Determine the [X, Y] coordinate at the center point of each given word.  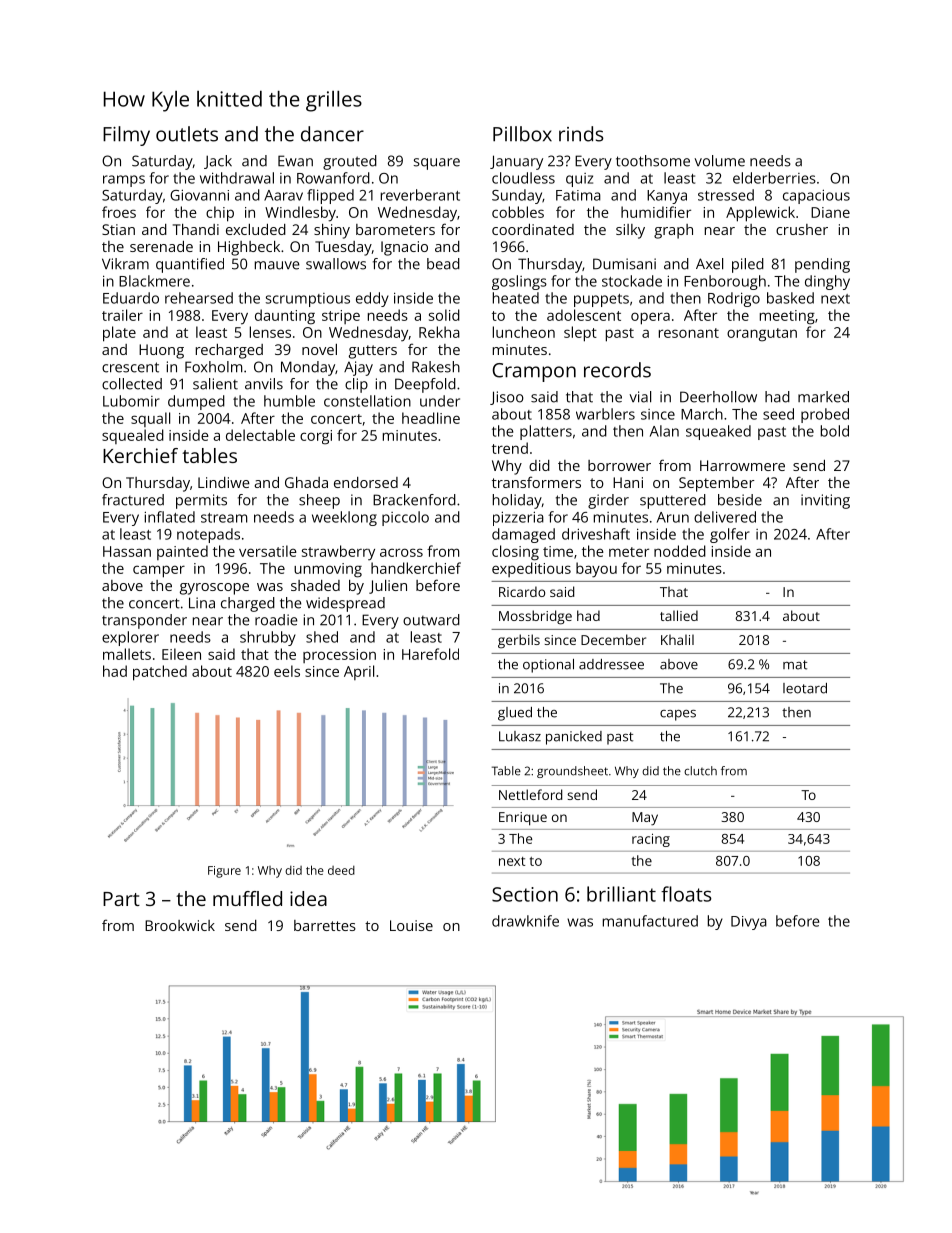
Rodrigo [734, 299]
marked [823, 397]
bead [443, 264]
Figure [224, 872]
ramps [124, 181]
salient [215, 384]
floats [686, 894]
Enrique [523, 819]
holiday [517, 501]
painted [182, 552]
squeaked [718, 432]
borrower [619, 465]
